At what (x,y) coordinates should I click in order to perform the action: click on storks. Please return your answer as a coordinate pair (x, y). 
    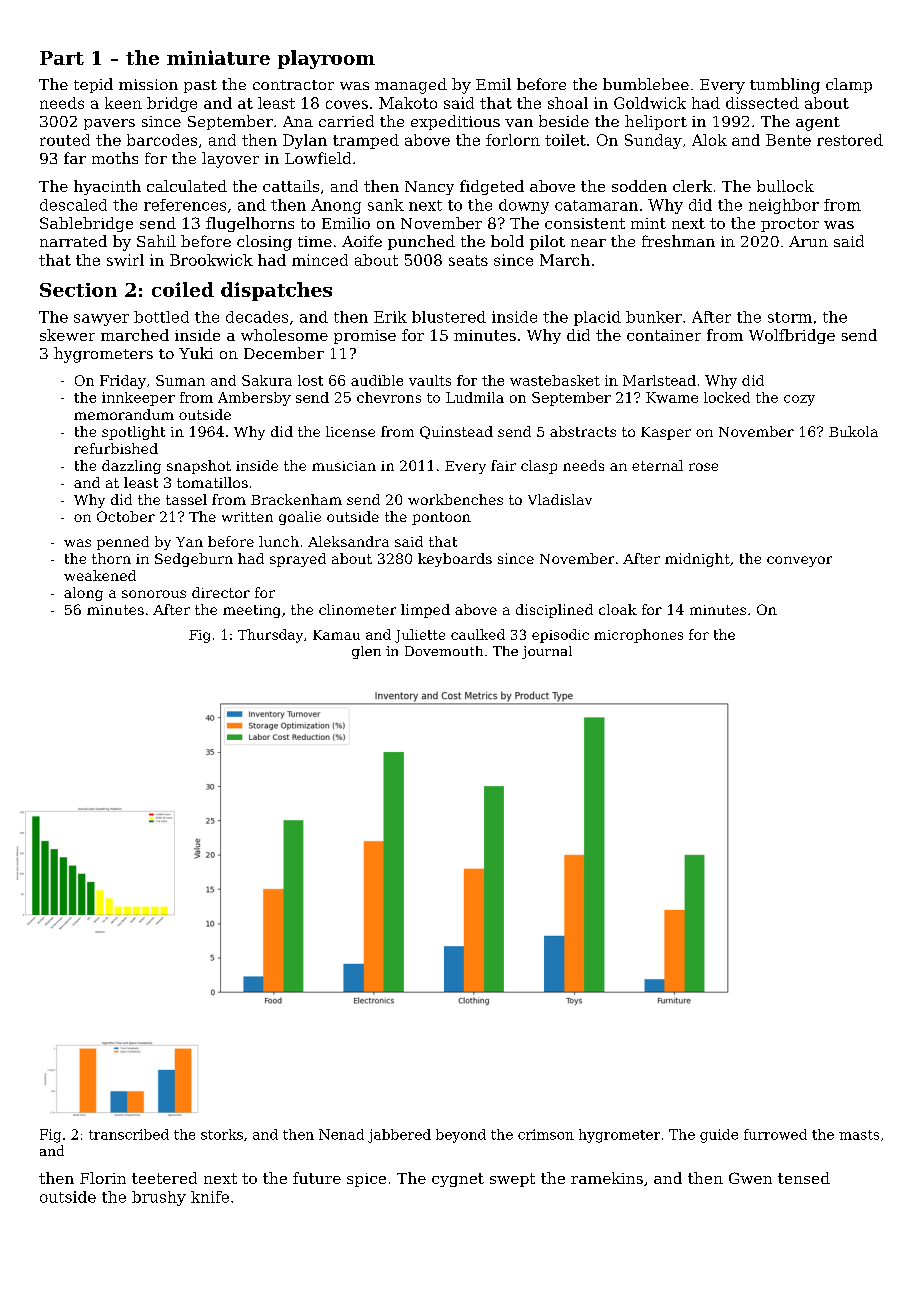
    Looking at the image, I should click on (222, 1134).
